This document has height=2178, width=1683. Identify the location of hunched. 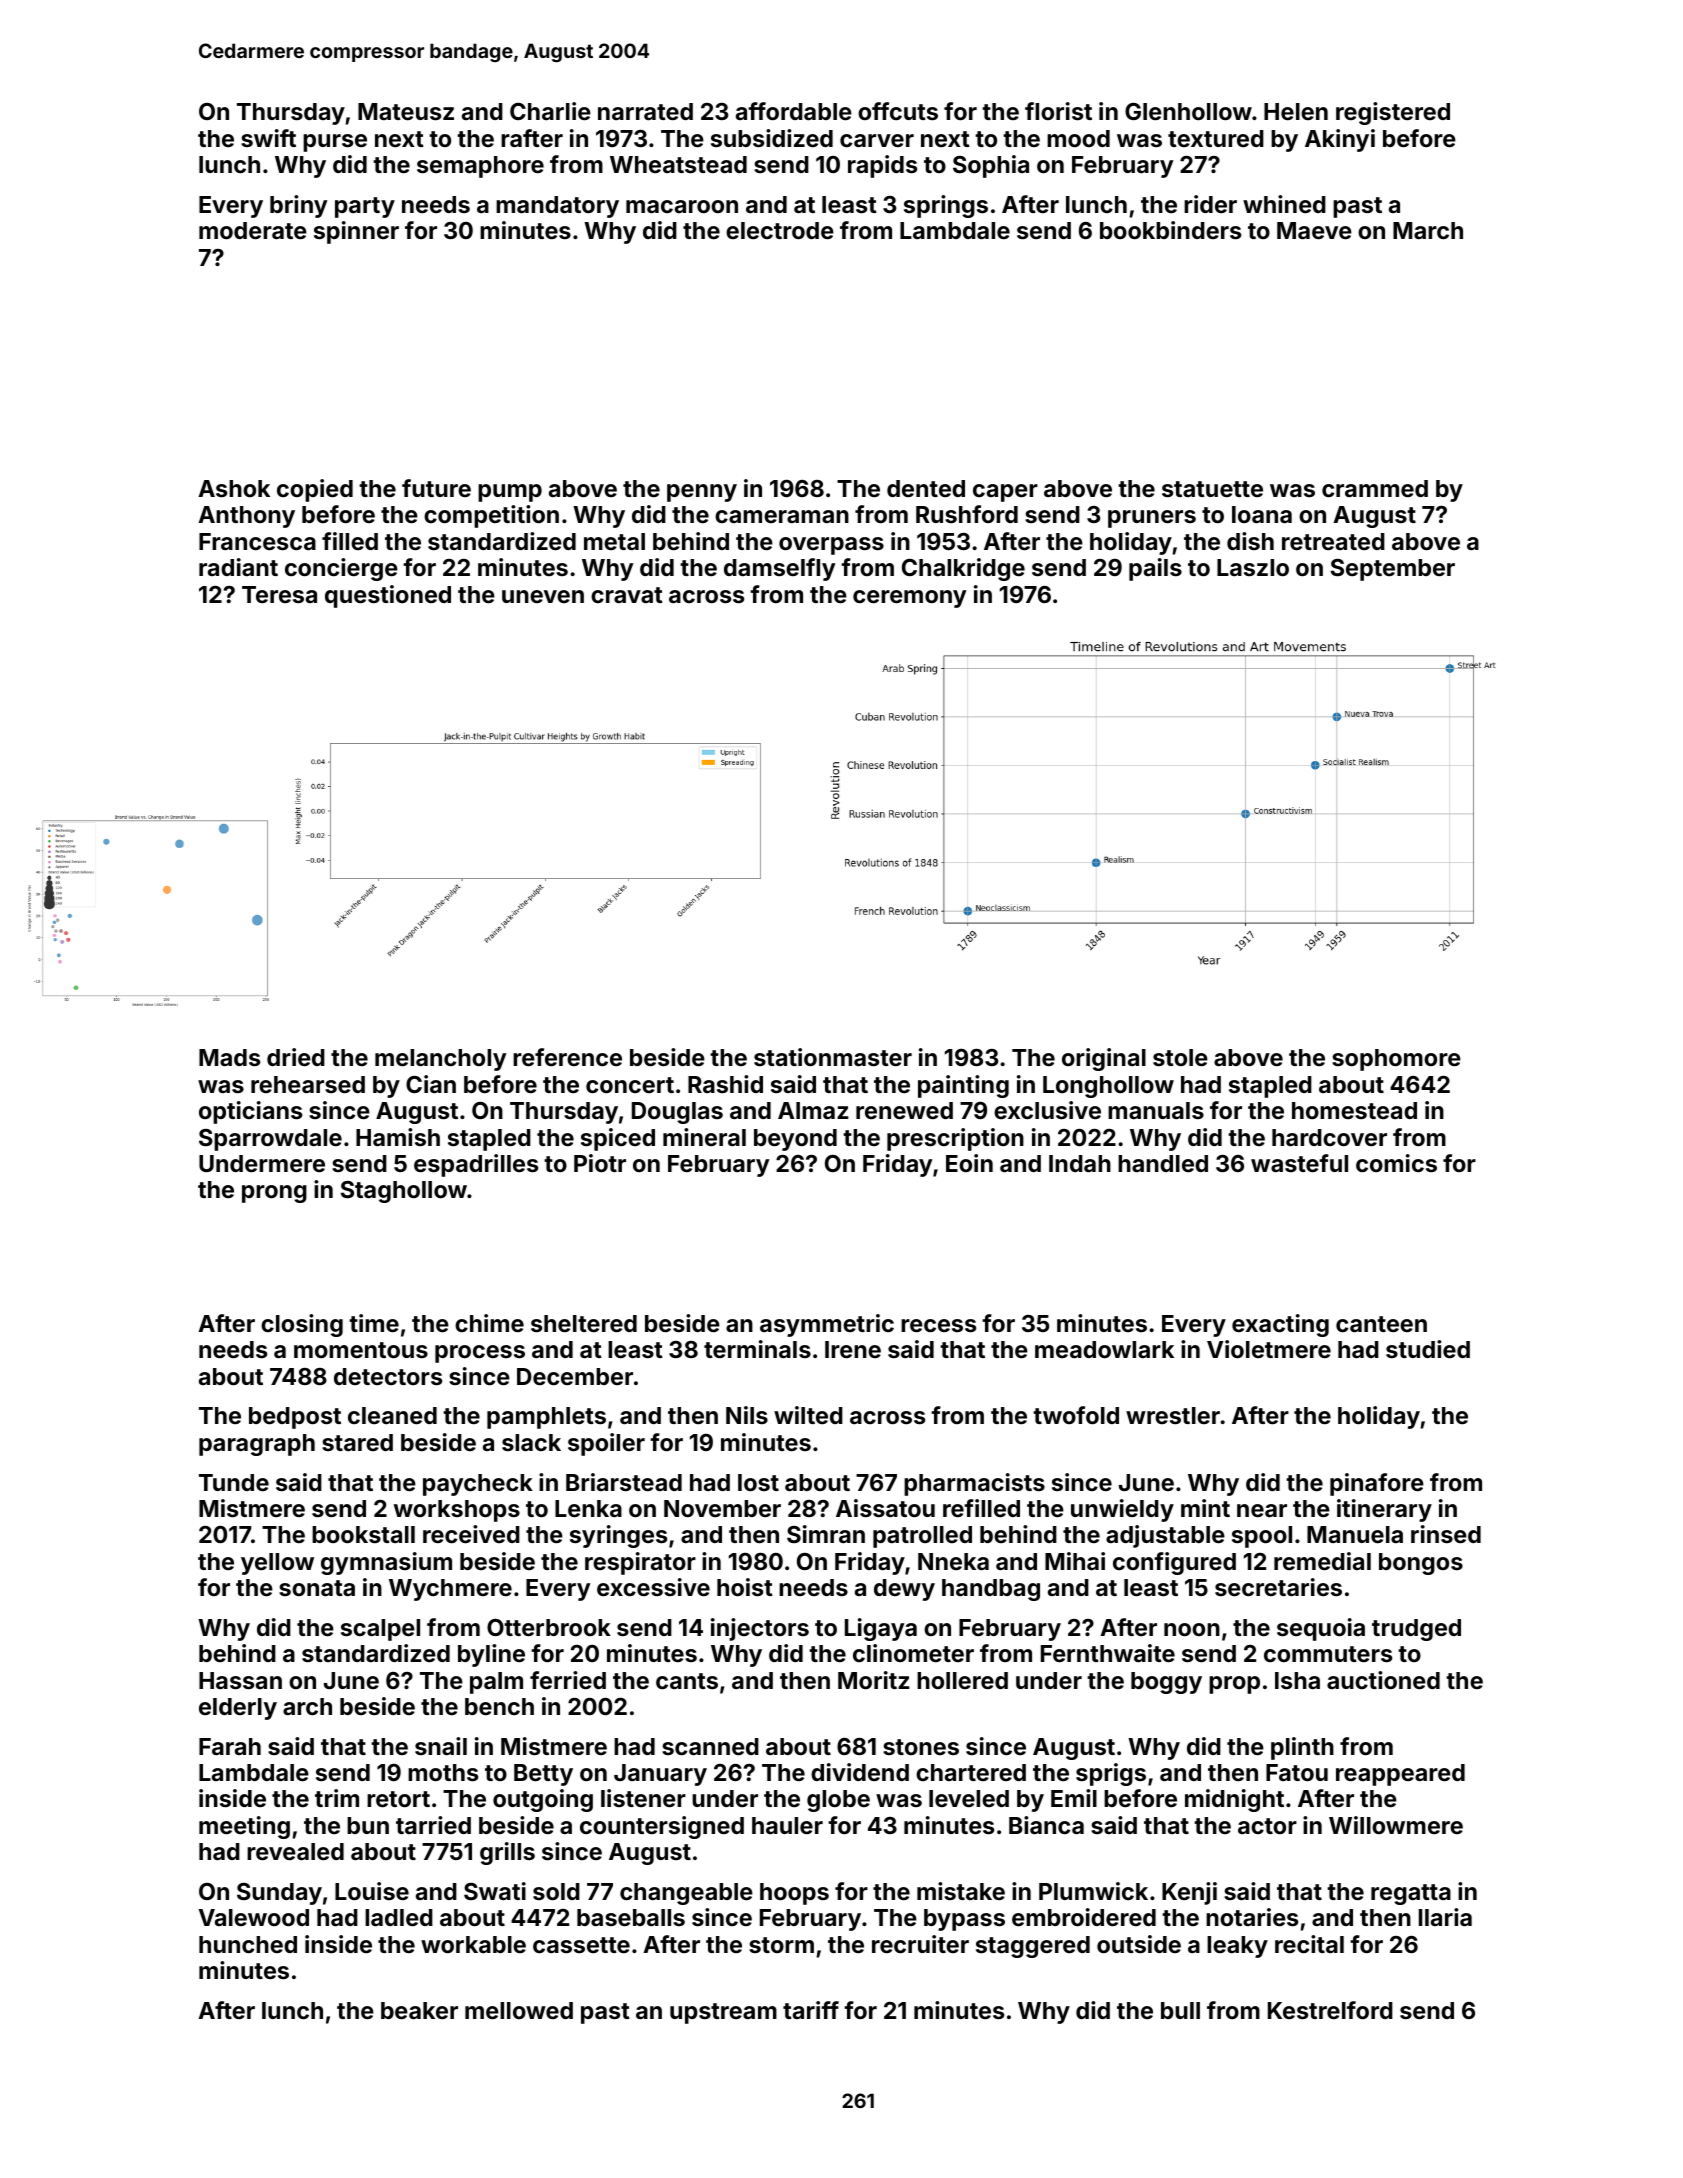
(248, 1944).
